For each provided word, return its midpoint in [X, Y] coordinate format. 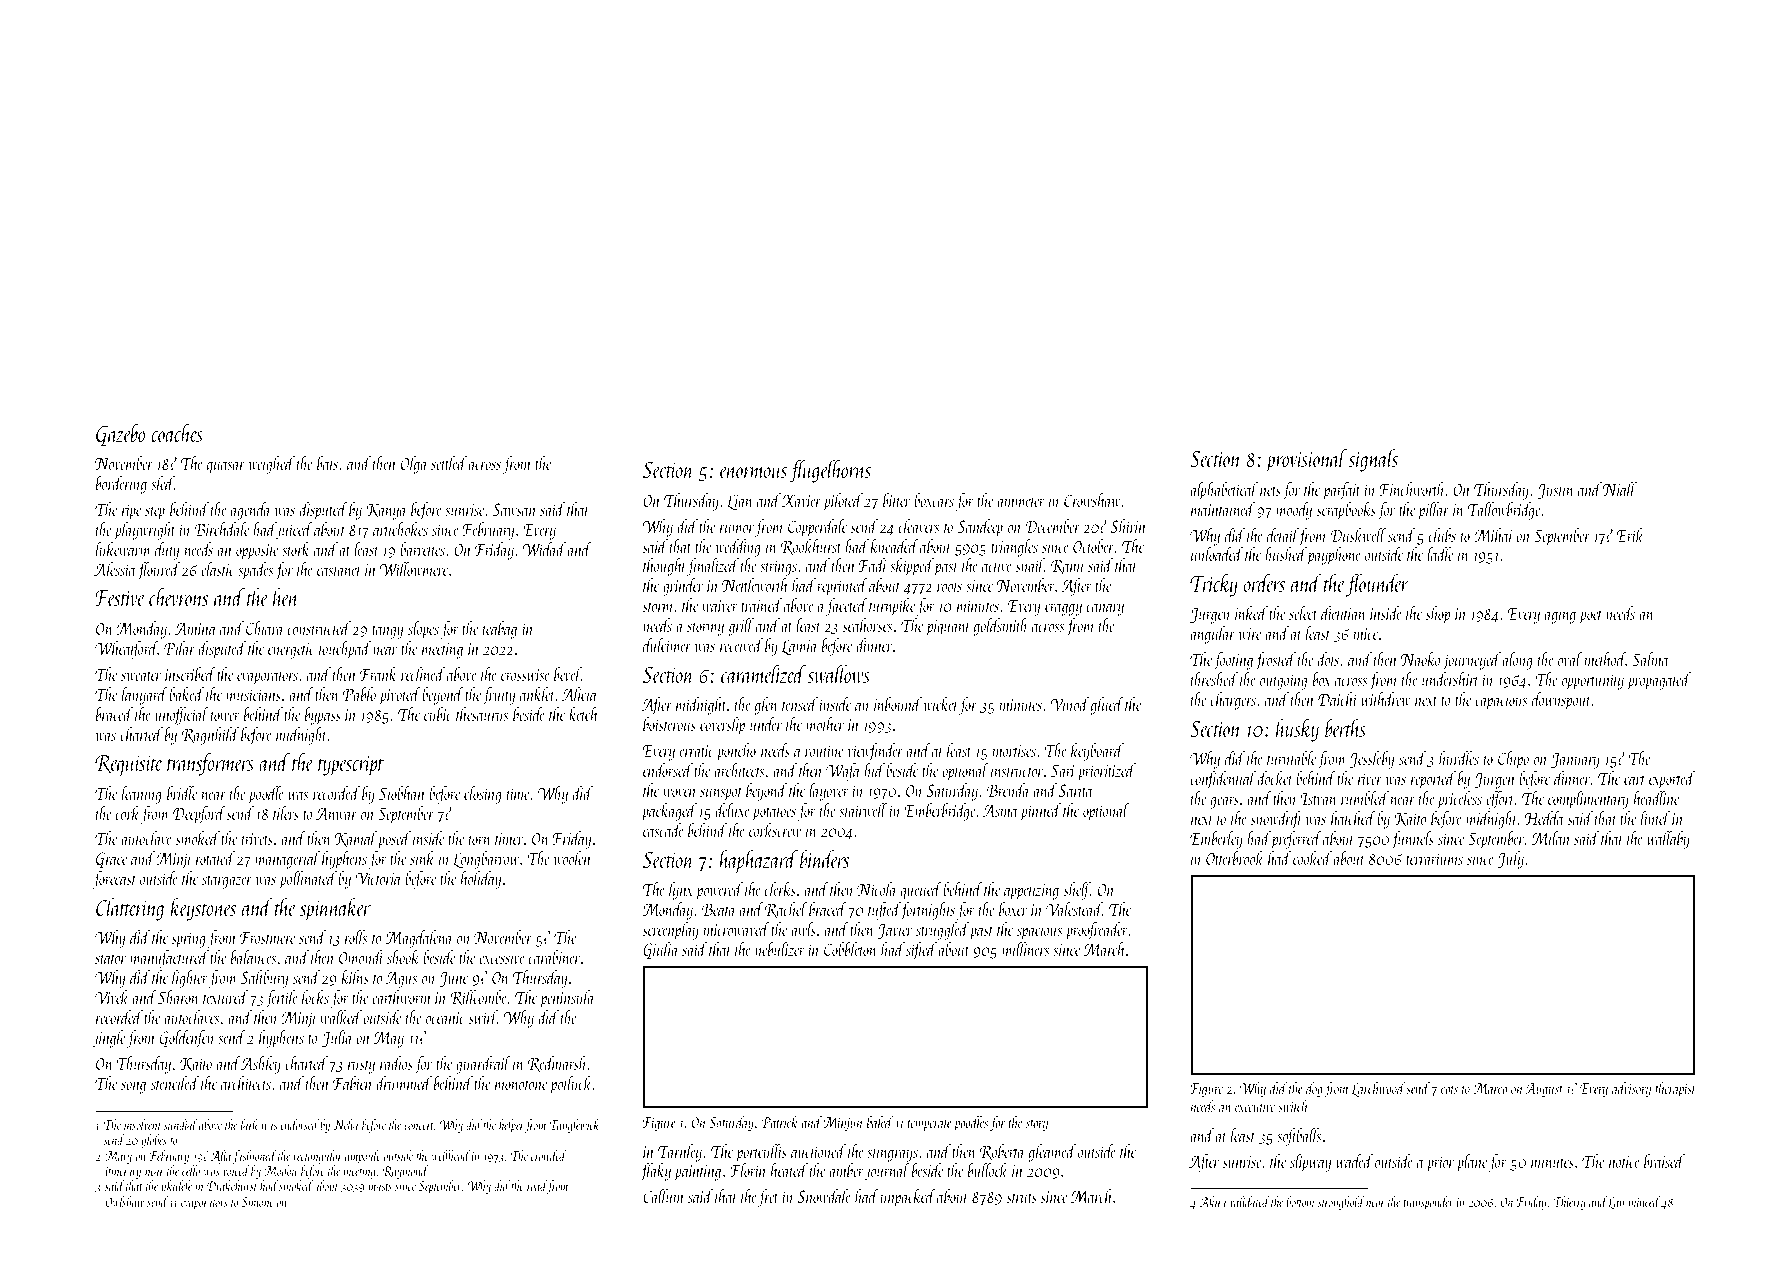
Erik [1630, 535]
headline [1657, 798]
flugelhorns [830, 471]
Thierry [1569, 1203]
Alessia [115, 569]
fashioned [254, 1157]
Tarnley [680, 1153]
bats [327, 463]
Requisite [128, 766]
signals [1373, 460]
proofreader [1097, 931]
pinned [1040, 812]
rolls [356, 937]
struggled [942, 931]
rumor [737, 528]
